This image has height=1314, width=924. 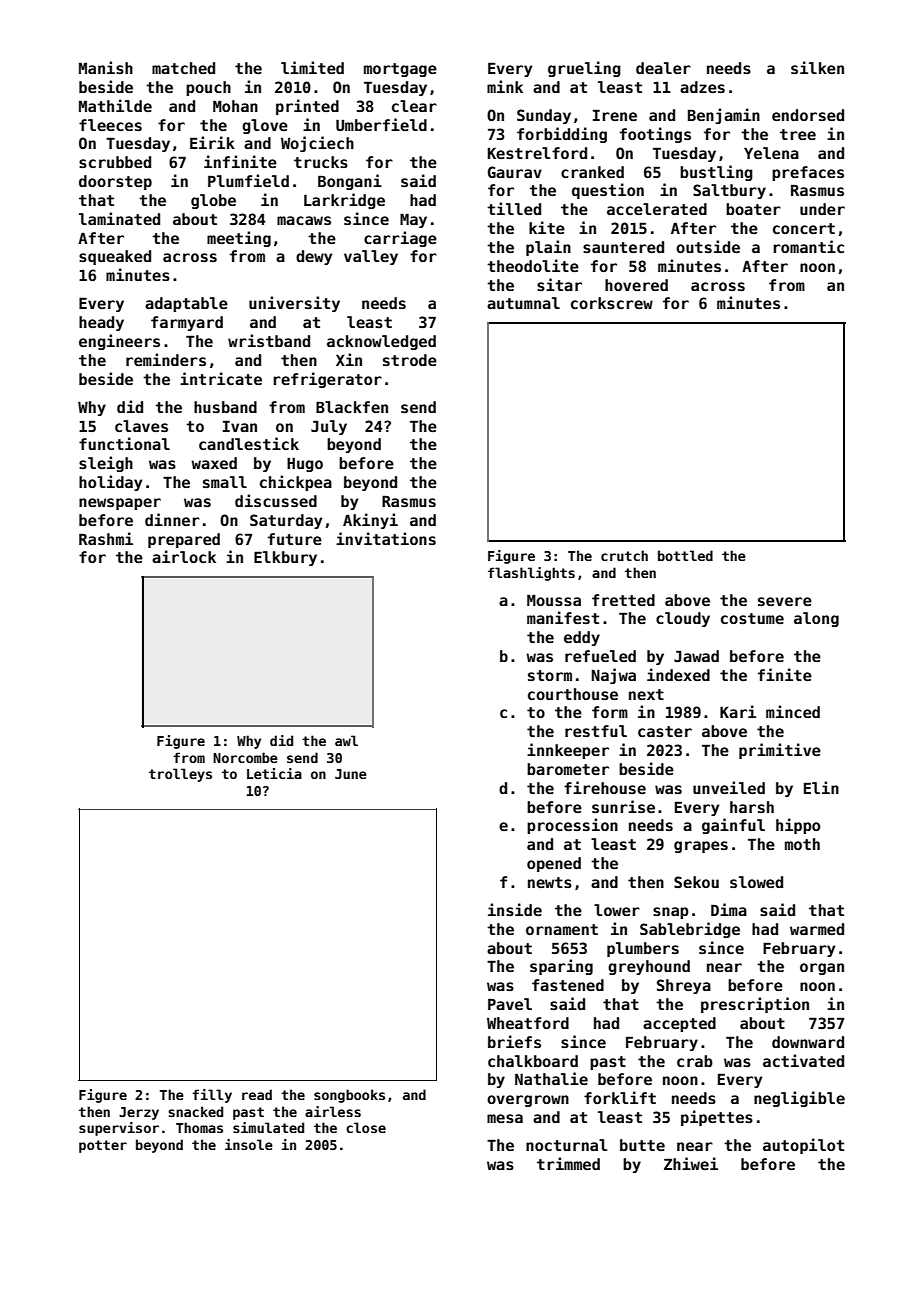 I want to click on silken, so click(x=817, y=67).
